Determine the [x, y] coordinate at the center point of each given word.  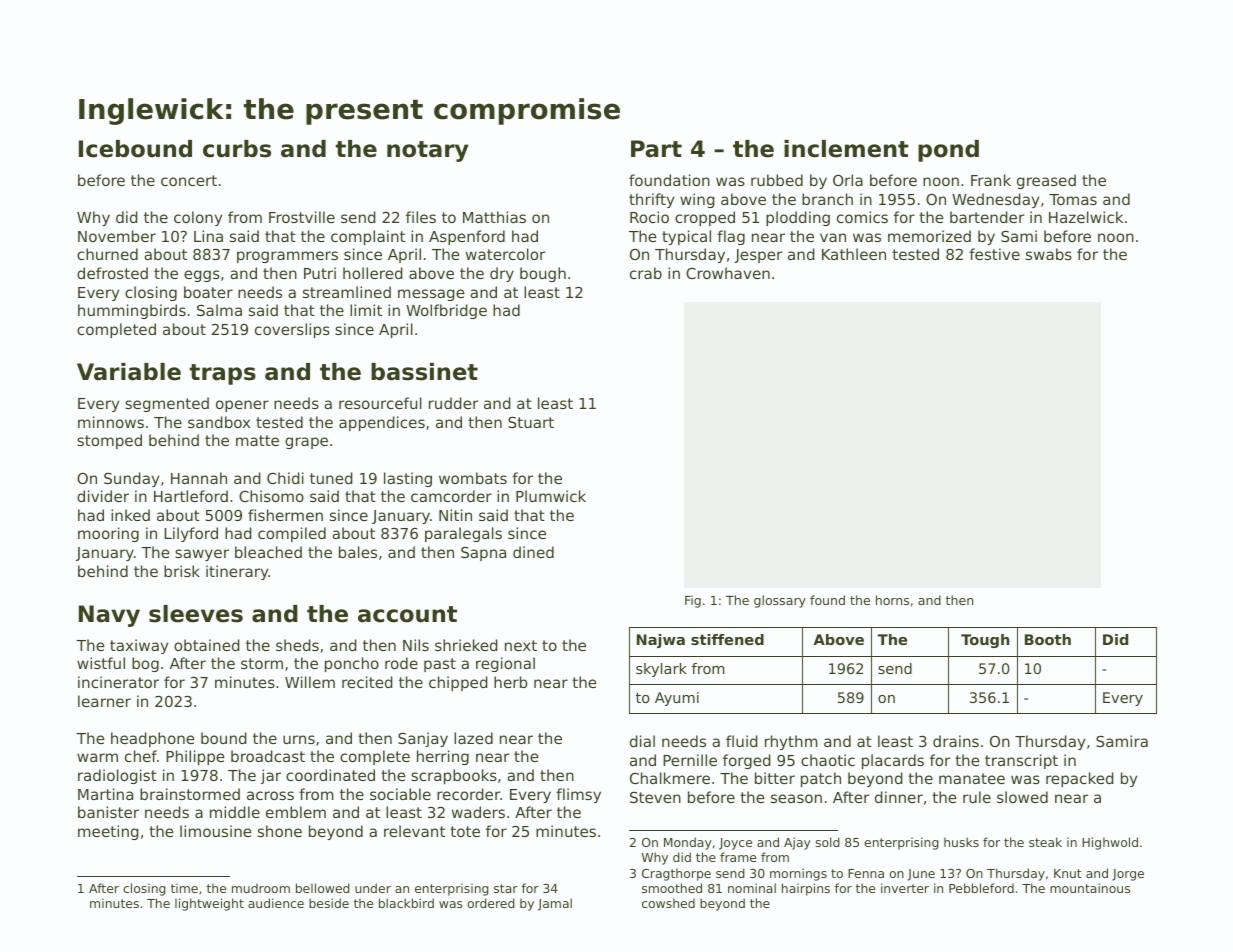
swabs [1049, 254]
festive [994, 254]
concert [189, 180]
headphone [153, 739]
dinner [899, 797]
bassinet [424, 372]
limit [366, 310]
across [270, 795]
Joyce [735, 844]
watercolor [505, 254]
